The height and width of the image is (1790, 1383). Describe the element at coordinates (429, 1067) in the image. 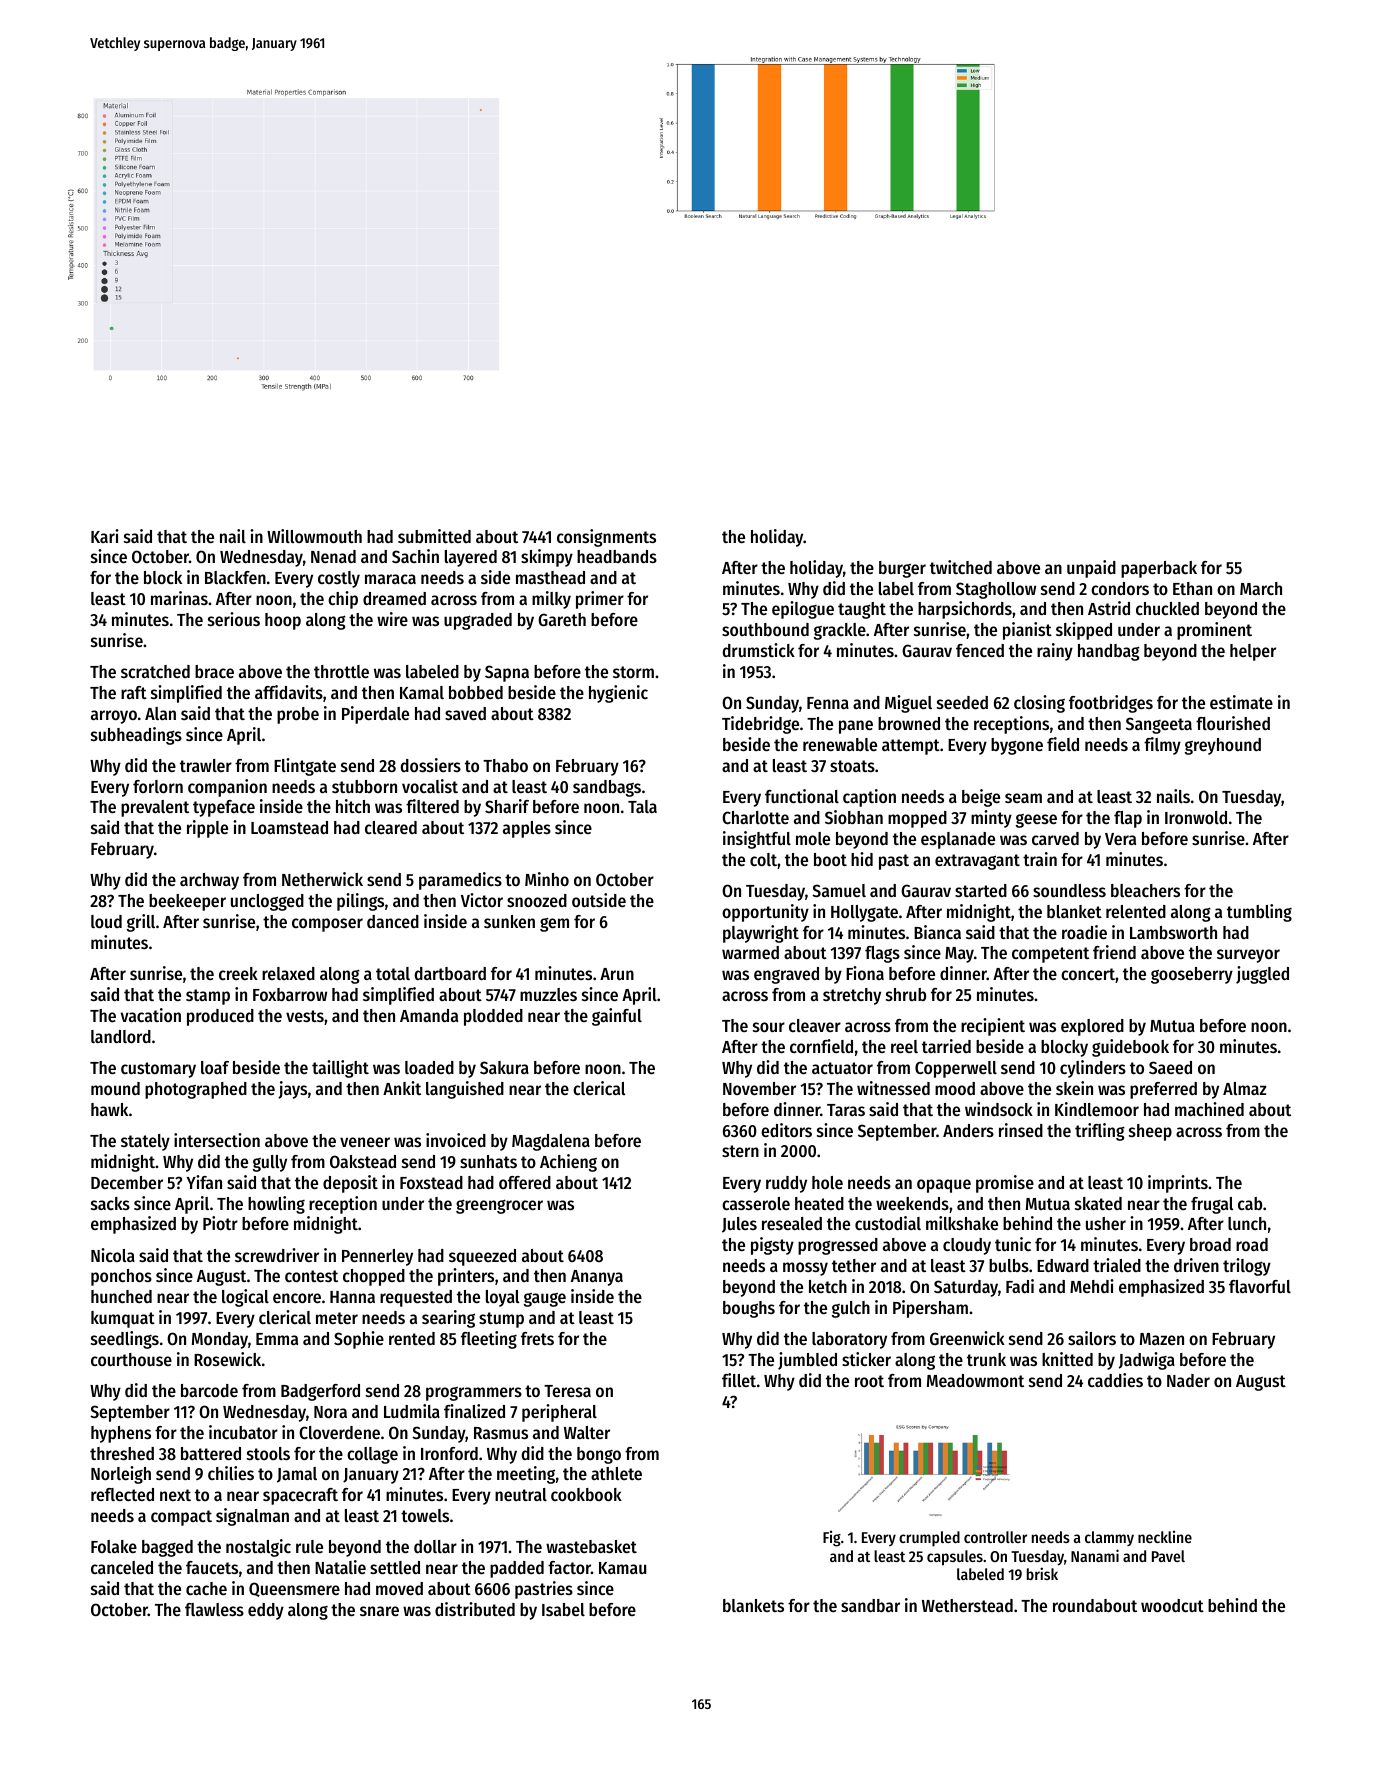

I see `loaded` at that location.
